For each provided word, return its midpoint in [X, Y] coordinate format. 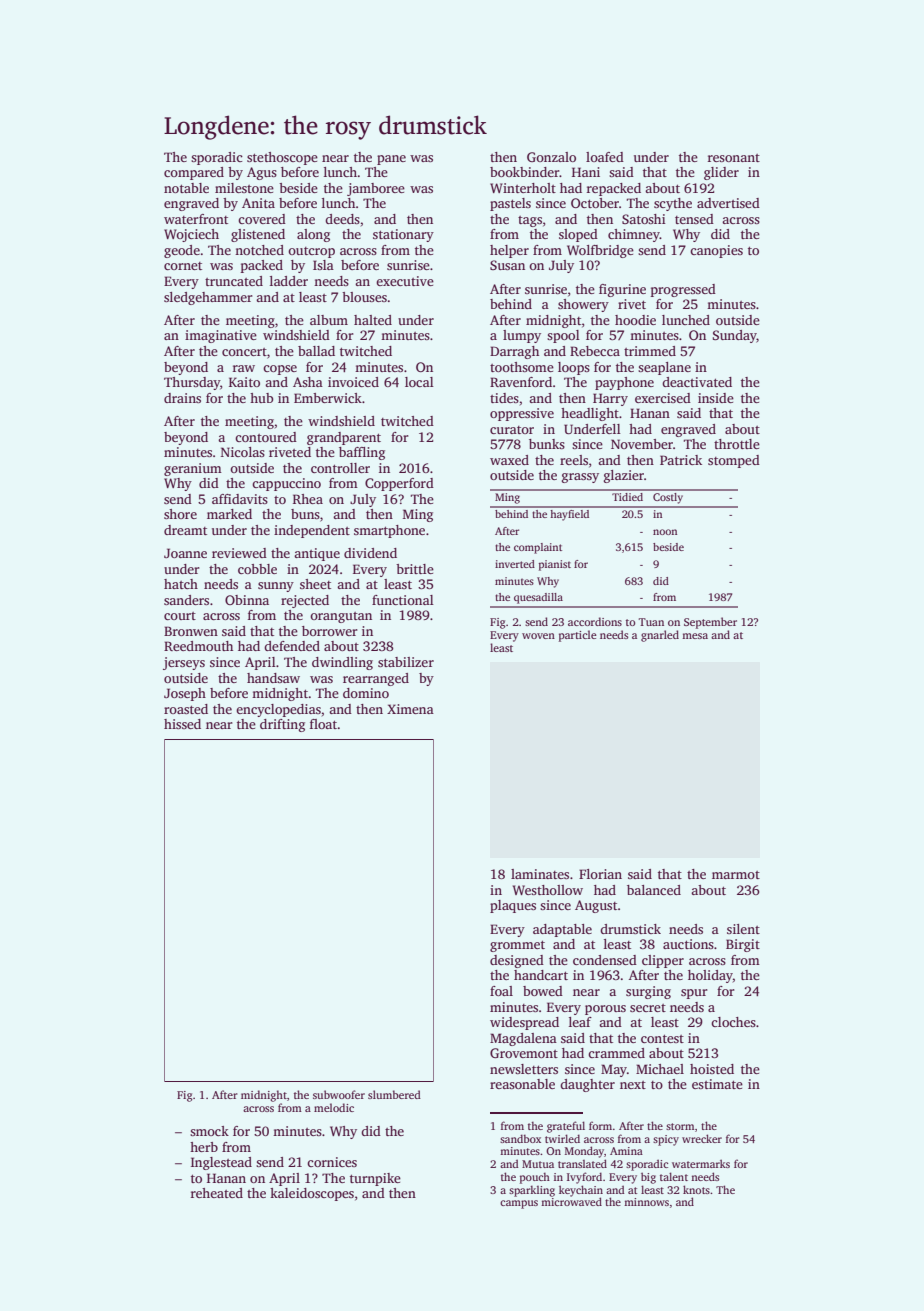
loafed [605, 157]
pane [391, 160]
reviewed [239, 553]
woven [538, 636]
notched [259, 250]
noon [665, 532]
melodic [334, 1107]
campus [519, 1204]
